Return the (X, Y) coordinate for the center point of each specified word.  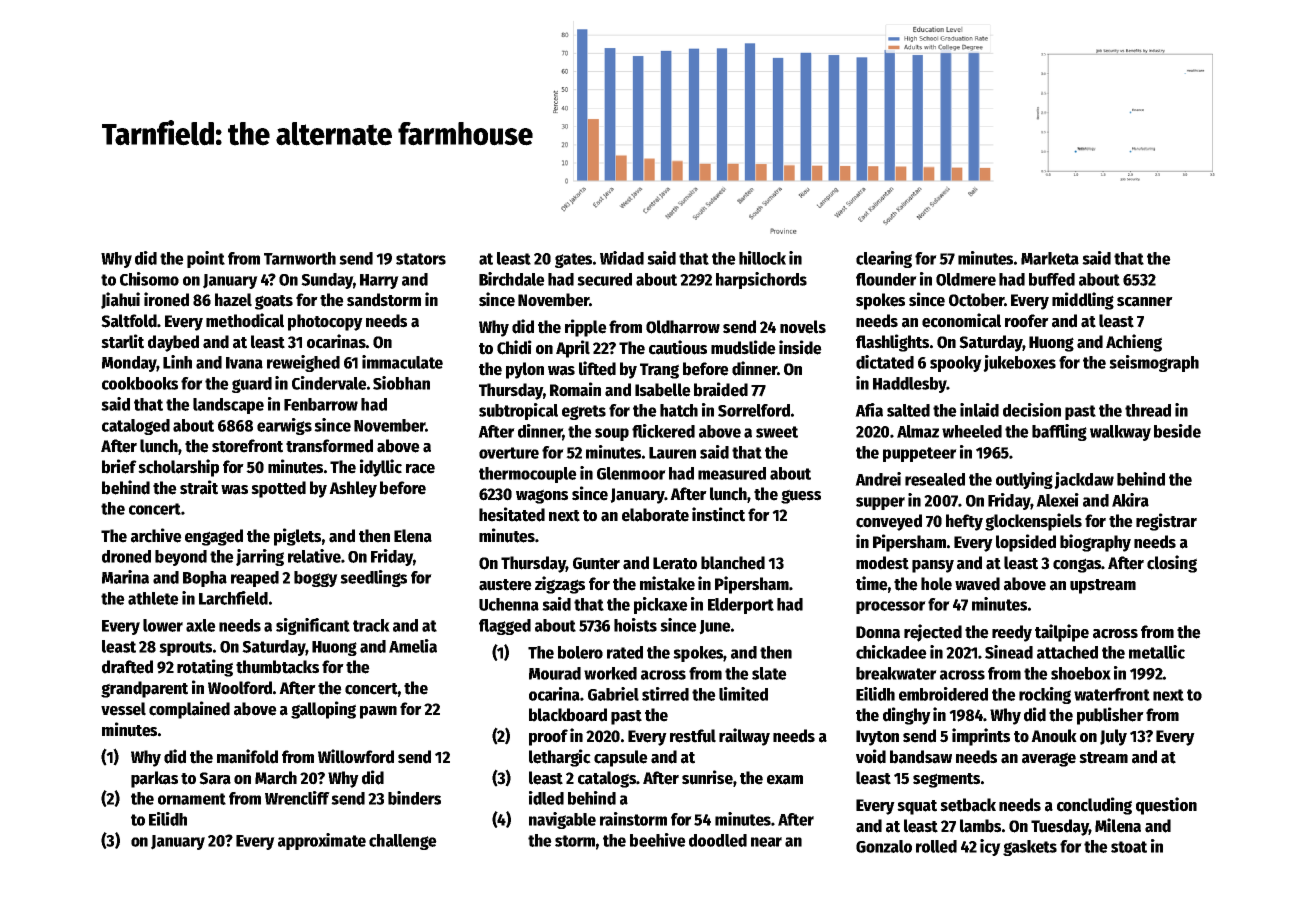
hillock (762, 258)
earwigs (284, 426)
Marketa (1050, 258)
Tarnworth (300, 258)
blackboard (568, 715)
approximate (322, 841)
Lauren (672, 453)
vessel (123, 709)
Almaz (918, 431)
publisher (1110, 716)
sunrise (707, 777)
